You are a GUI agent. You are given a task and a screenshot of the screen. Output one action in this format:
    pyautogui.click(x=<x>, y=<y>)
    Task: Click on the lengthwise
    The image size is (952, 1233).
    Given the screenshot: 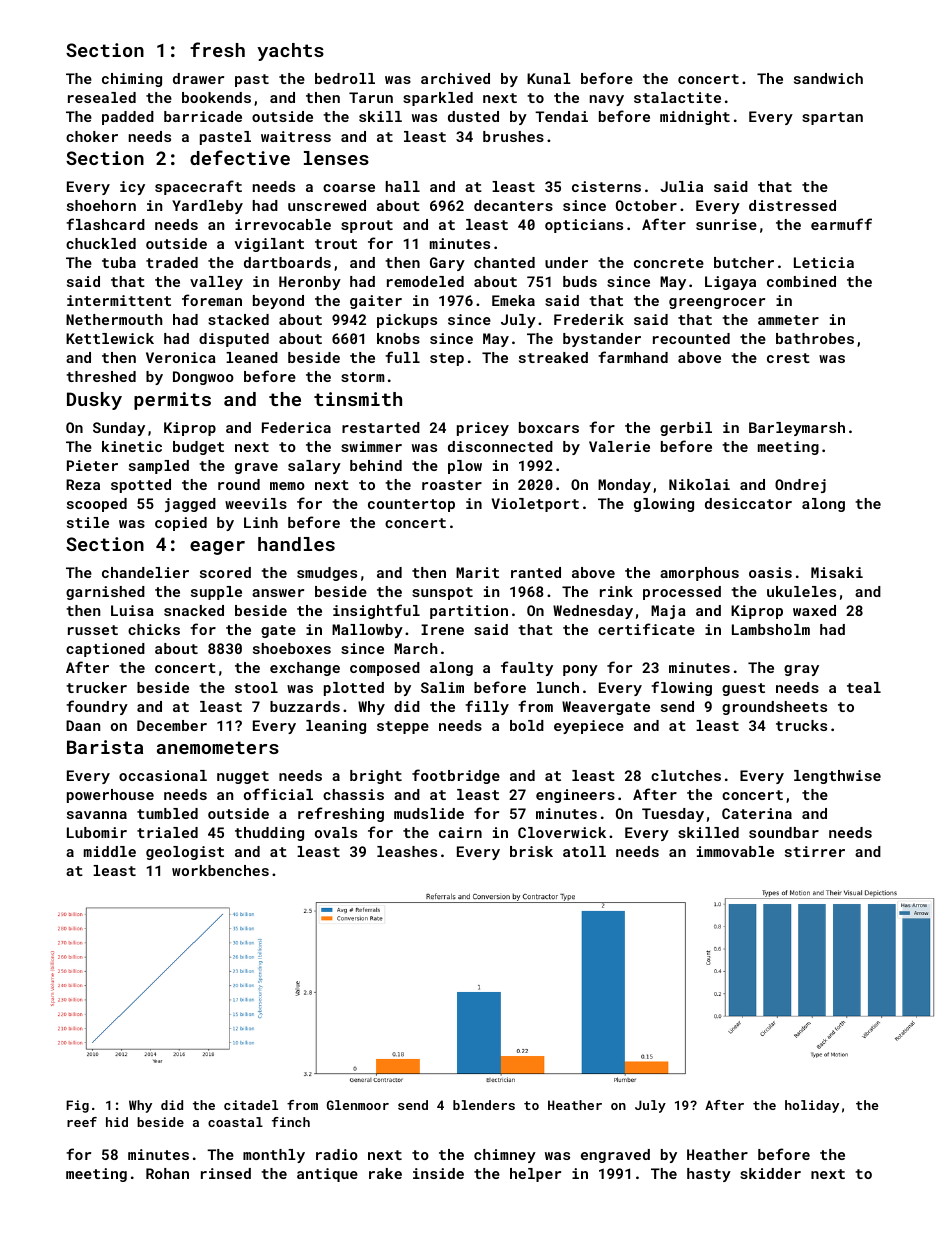 What is the action you would take?
    pyautogui.click(x=837, y=777)
